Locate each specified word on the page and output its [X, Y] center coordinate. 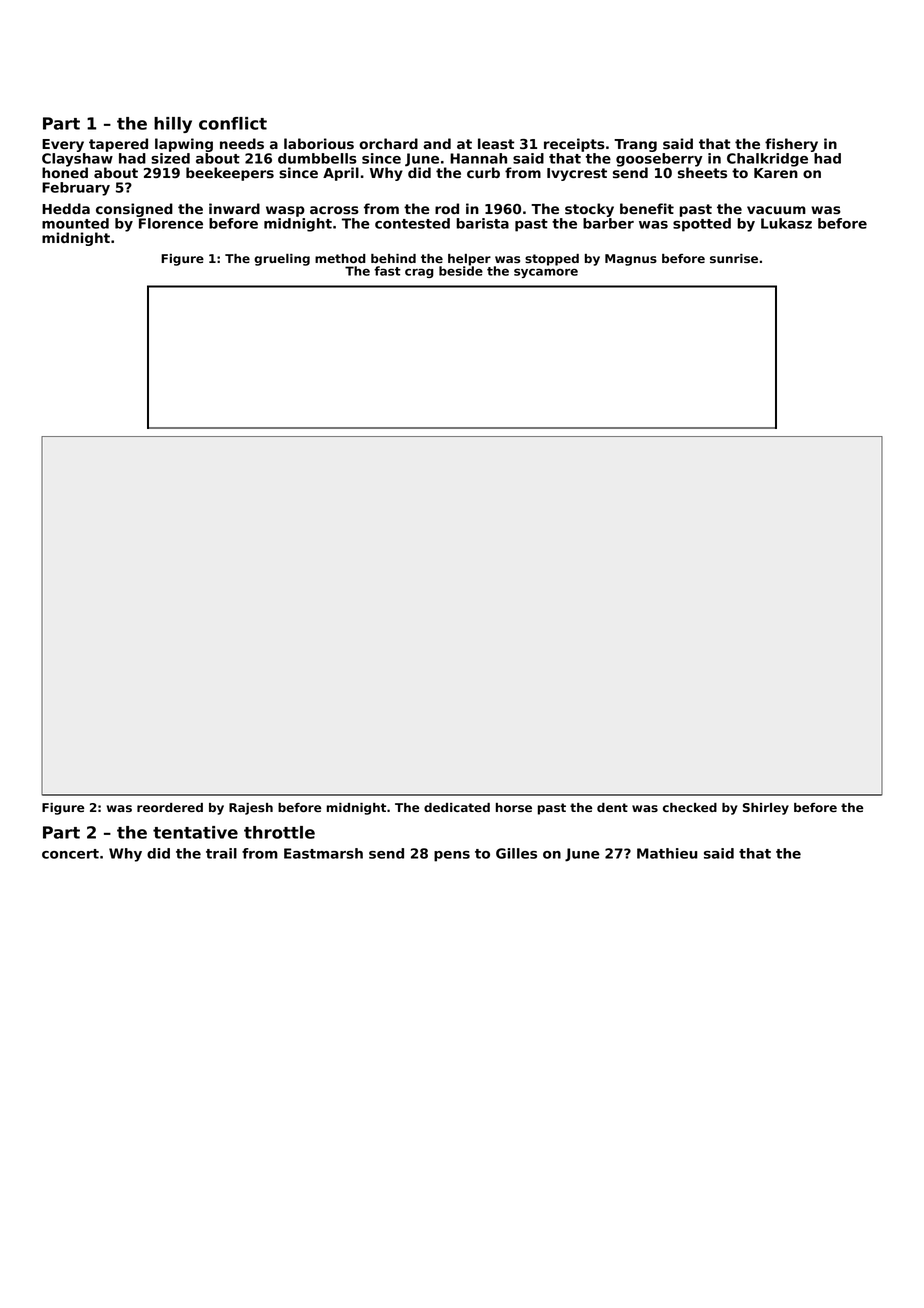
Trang [635, 145]
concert [70, 854]
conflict [233, 123]
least [496, 144]
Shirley [766, 809]
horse [514, 807]
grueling [282, 260]
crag [419, 273]
